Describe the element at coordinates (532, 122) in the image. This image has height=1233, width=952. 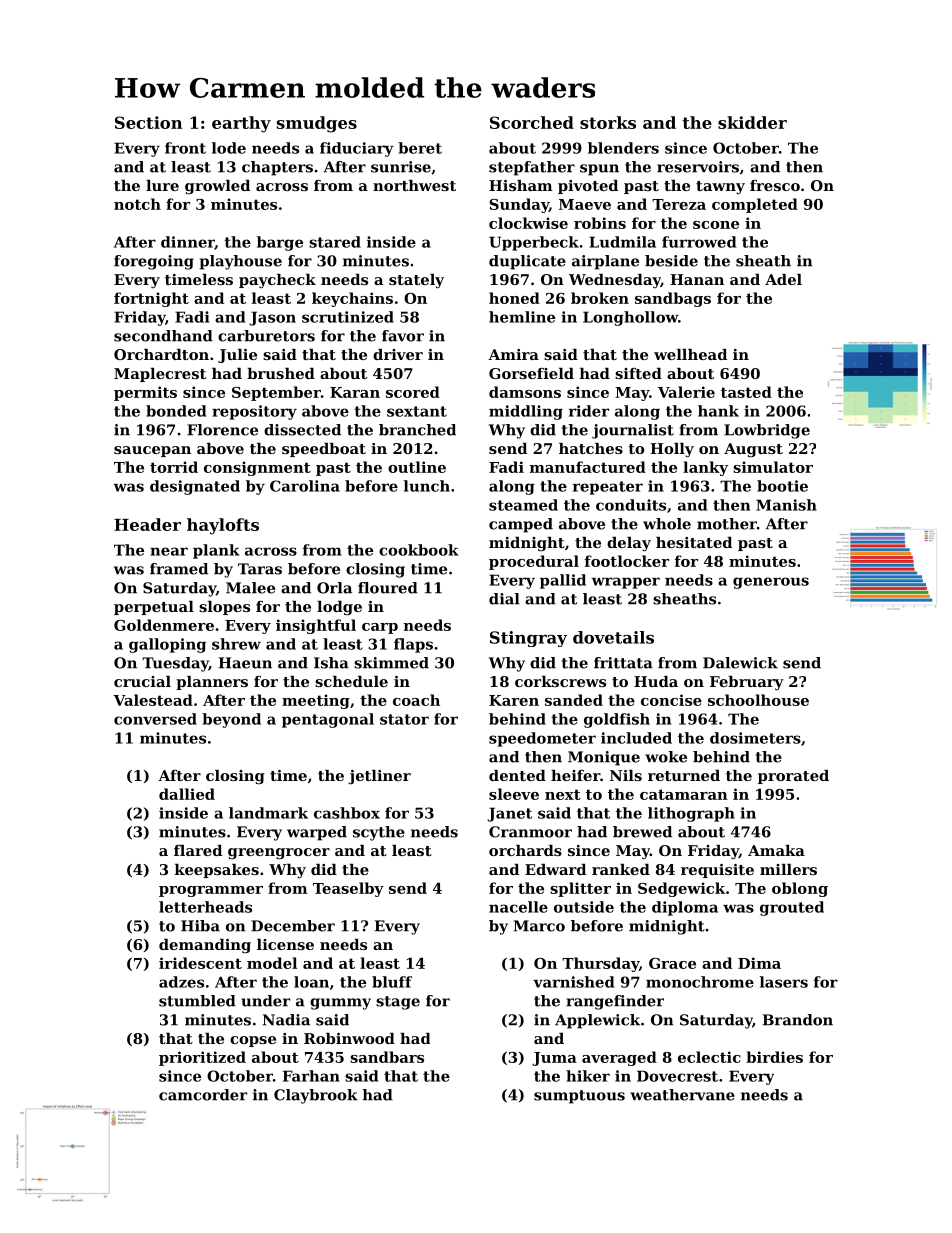
I see `Scorched` at that location.
